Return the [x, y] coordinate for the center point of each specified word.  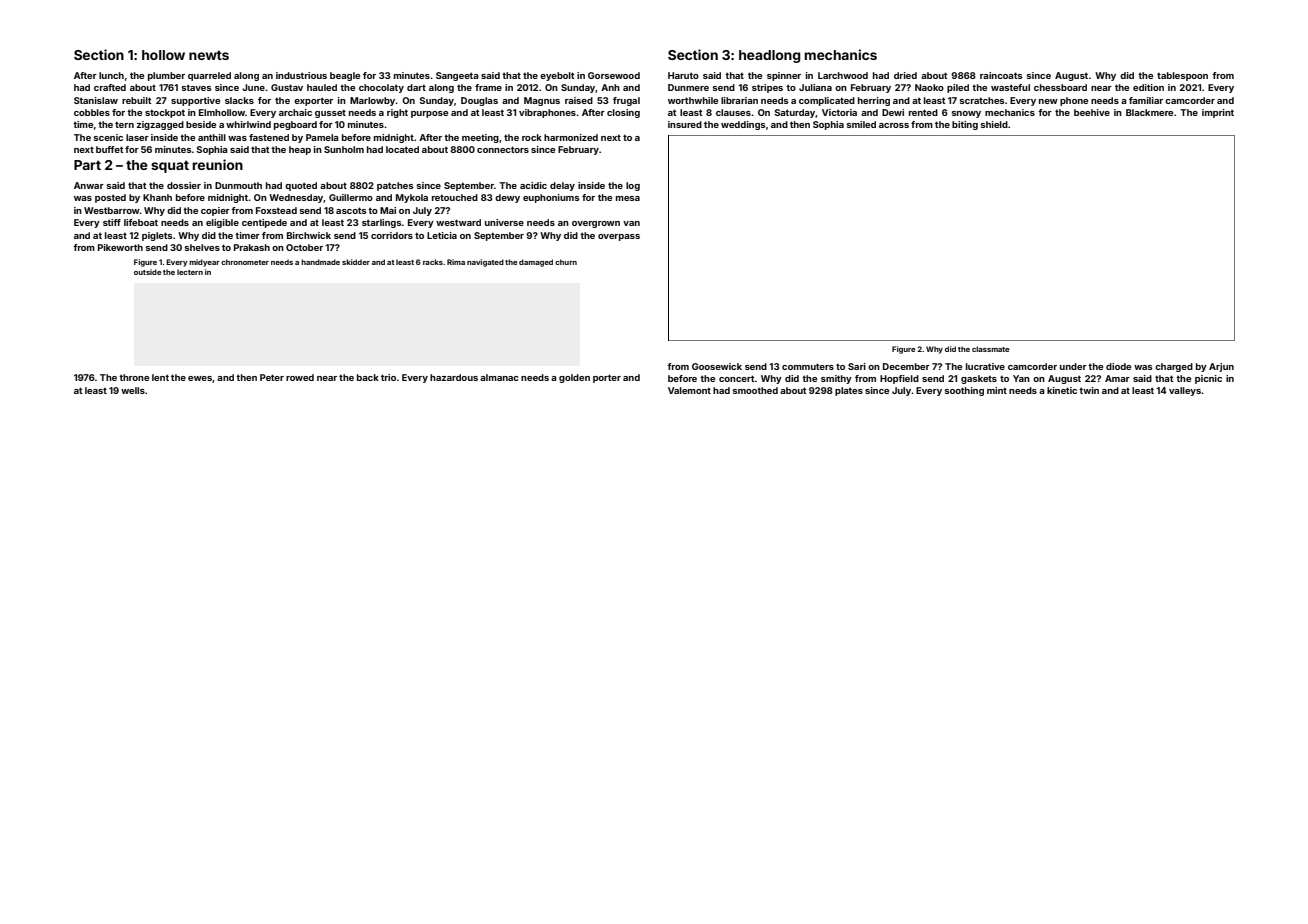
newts [209, 55]
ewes [200, 378]
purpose [429, 114]
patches [395, 186]
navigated [485, 263]
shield [994, 124]
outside [148, 272]
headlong [769, 56]
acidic [533, 185]
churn [566, 262]
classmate [991, 349]
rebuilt [137, 100]
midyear [204, 263]
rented [923, 112]
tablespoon [1182, 76]
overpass [619, 237]
